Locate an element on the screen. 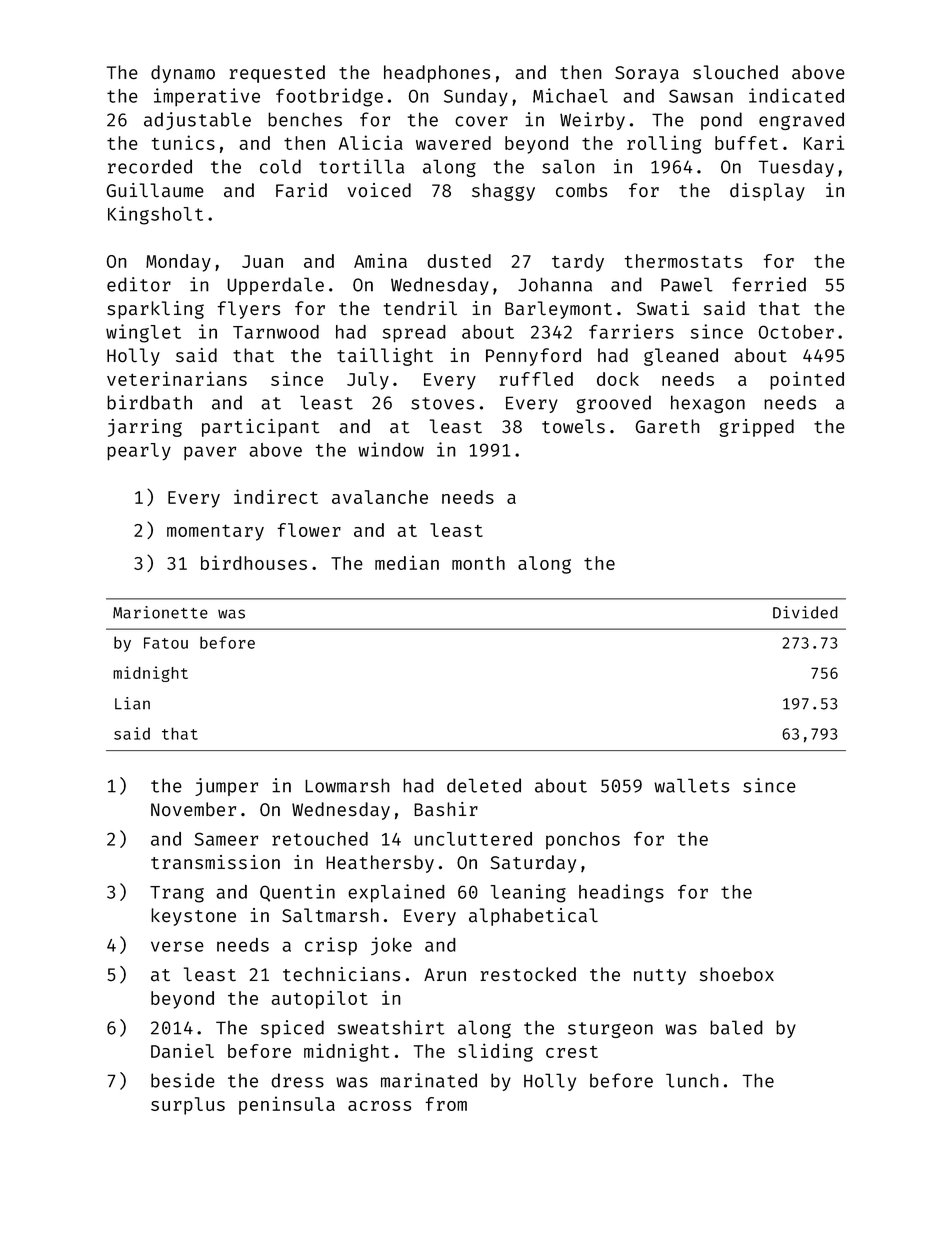 Image resolution: width=952 pixels, height=1233 pixels. Lian is located at coordinates (132, 703).
